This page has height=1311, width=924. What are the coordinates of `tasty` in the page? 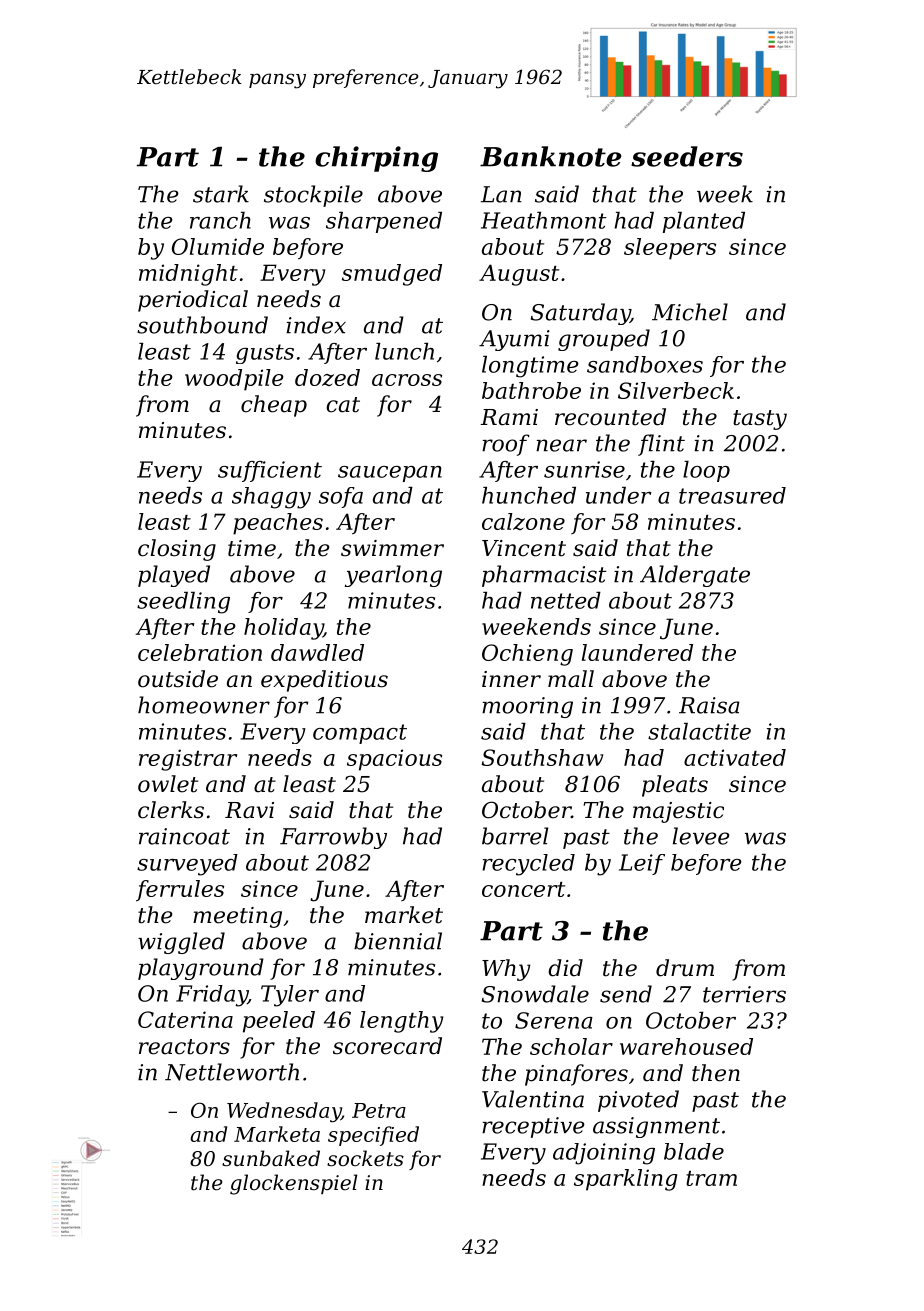 It's located at (760, 420).
